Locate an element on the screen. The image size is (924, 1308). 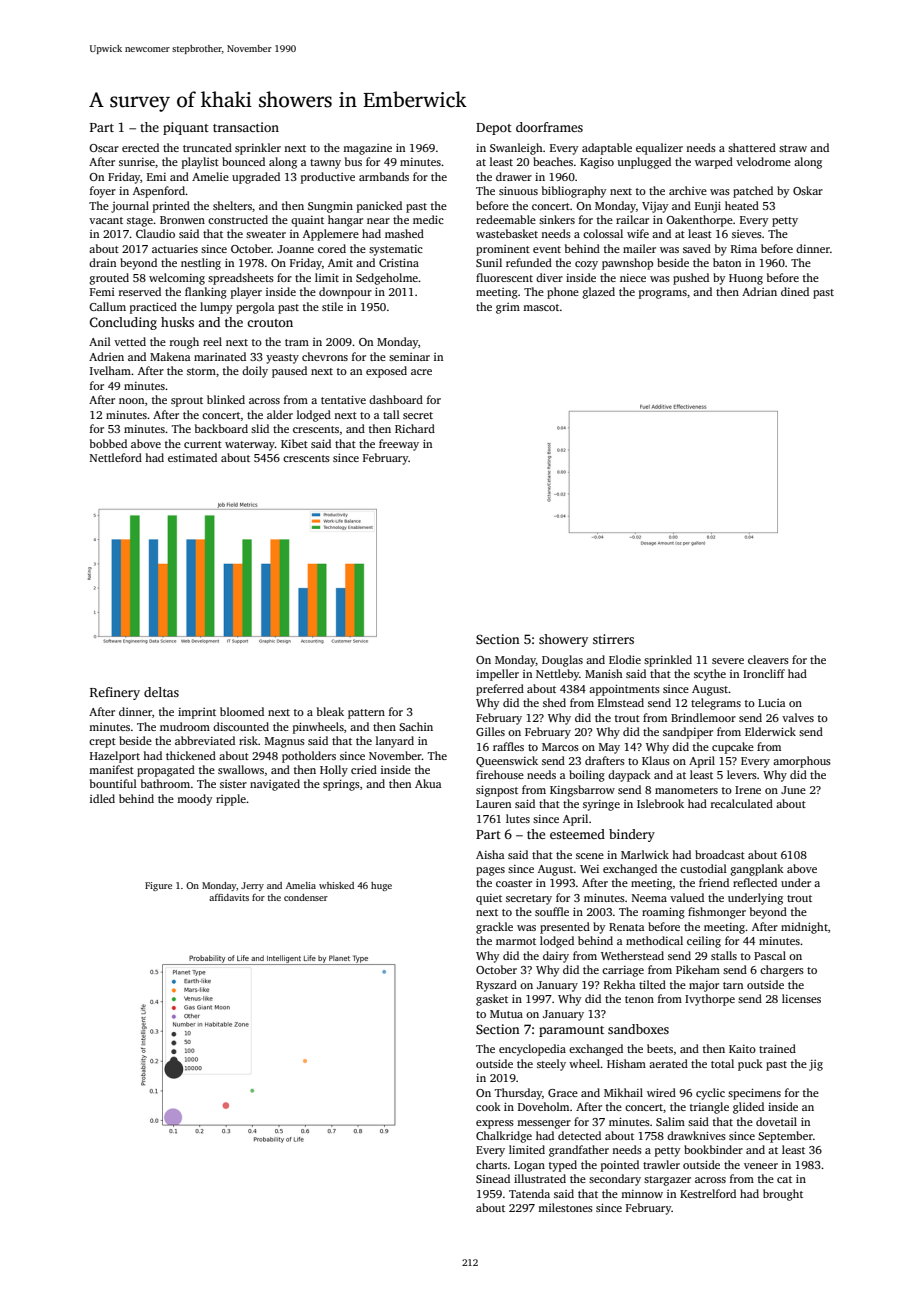
Anil is located at coordinates (100, 341).
